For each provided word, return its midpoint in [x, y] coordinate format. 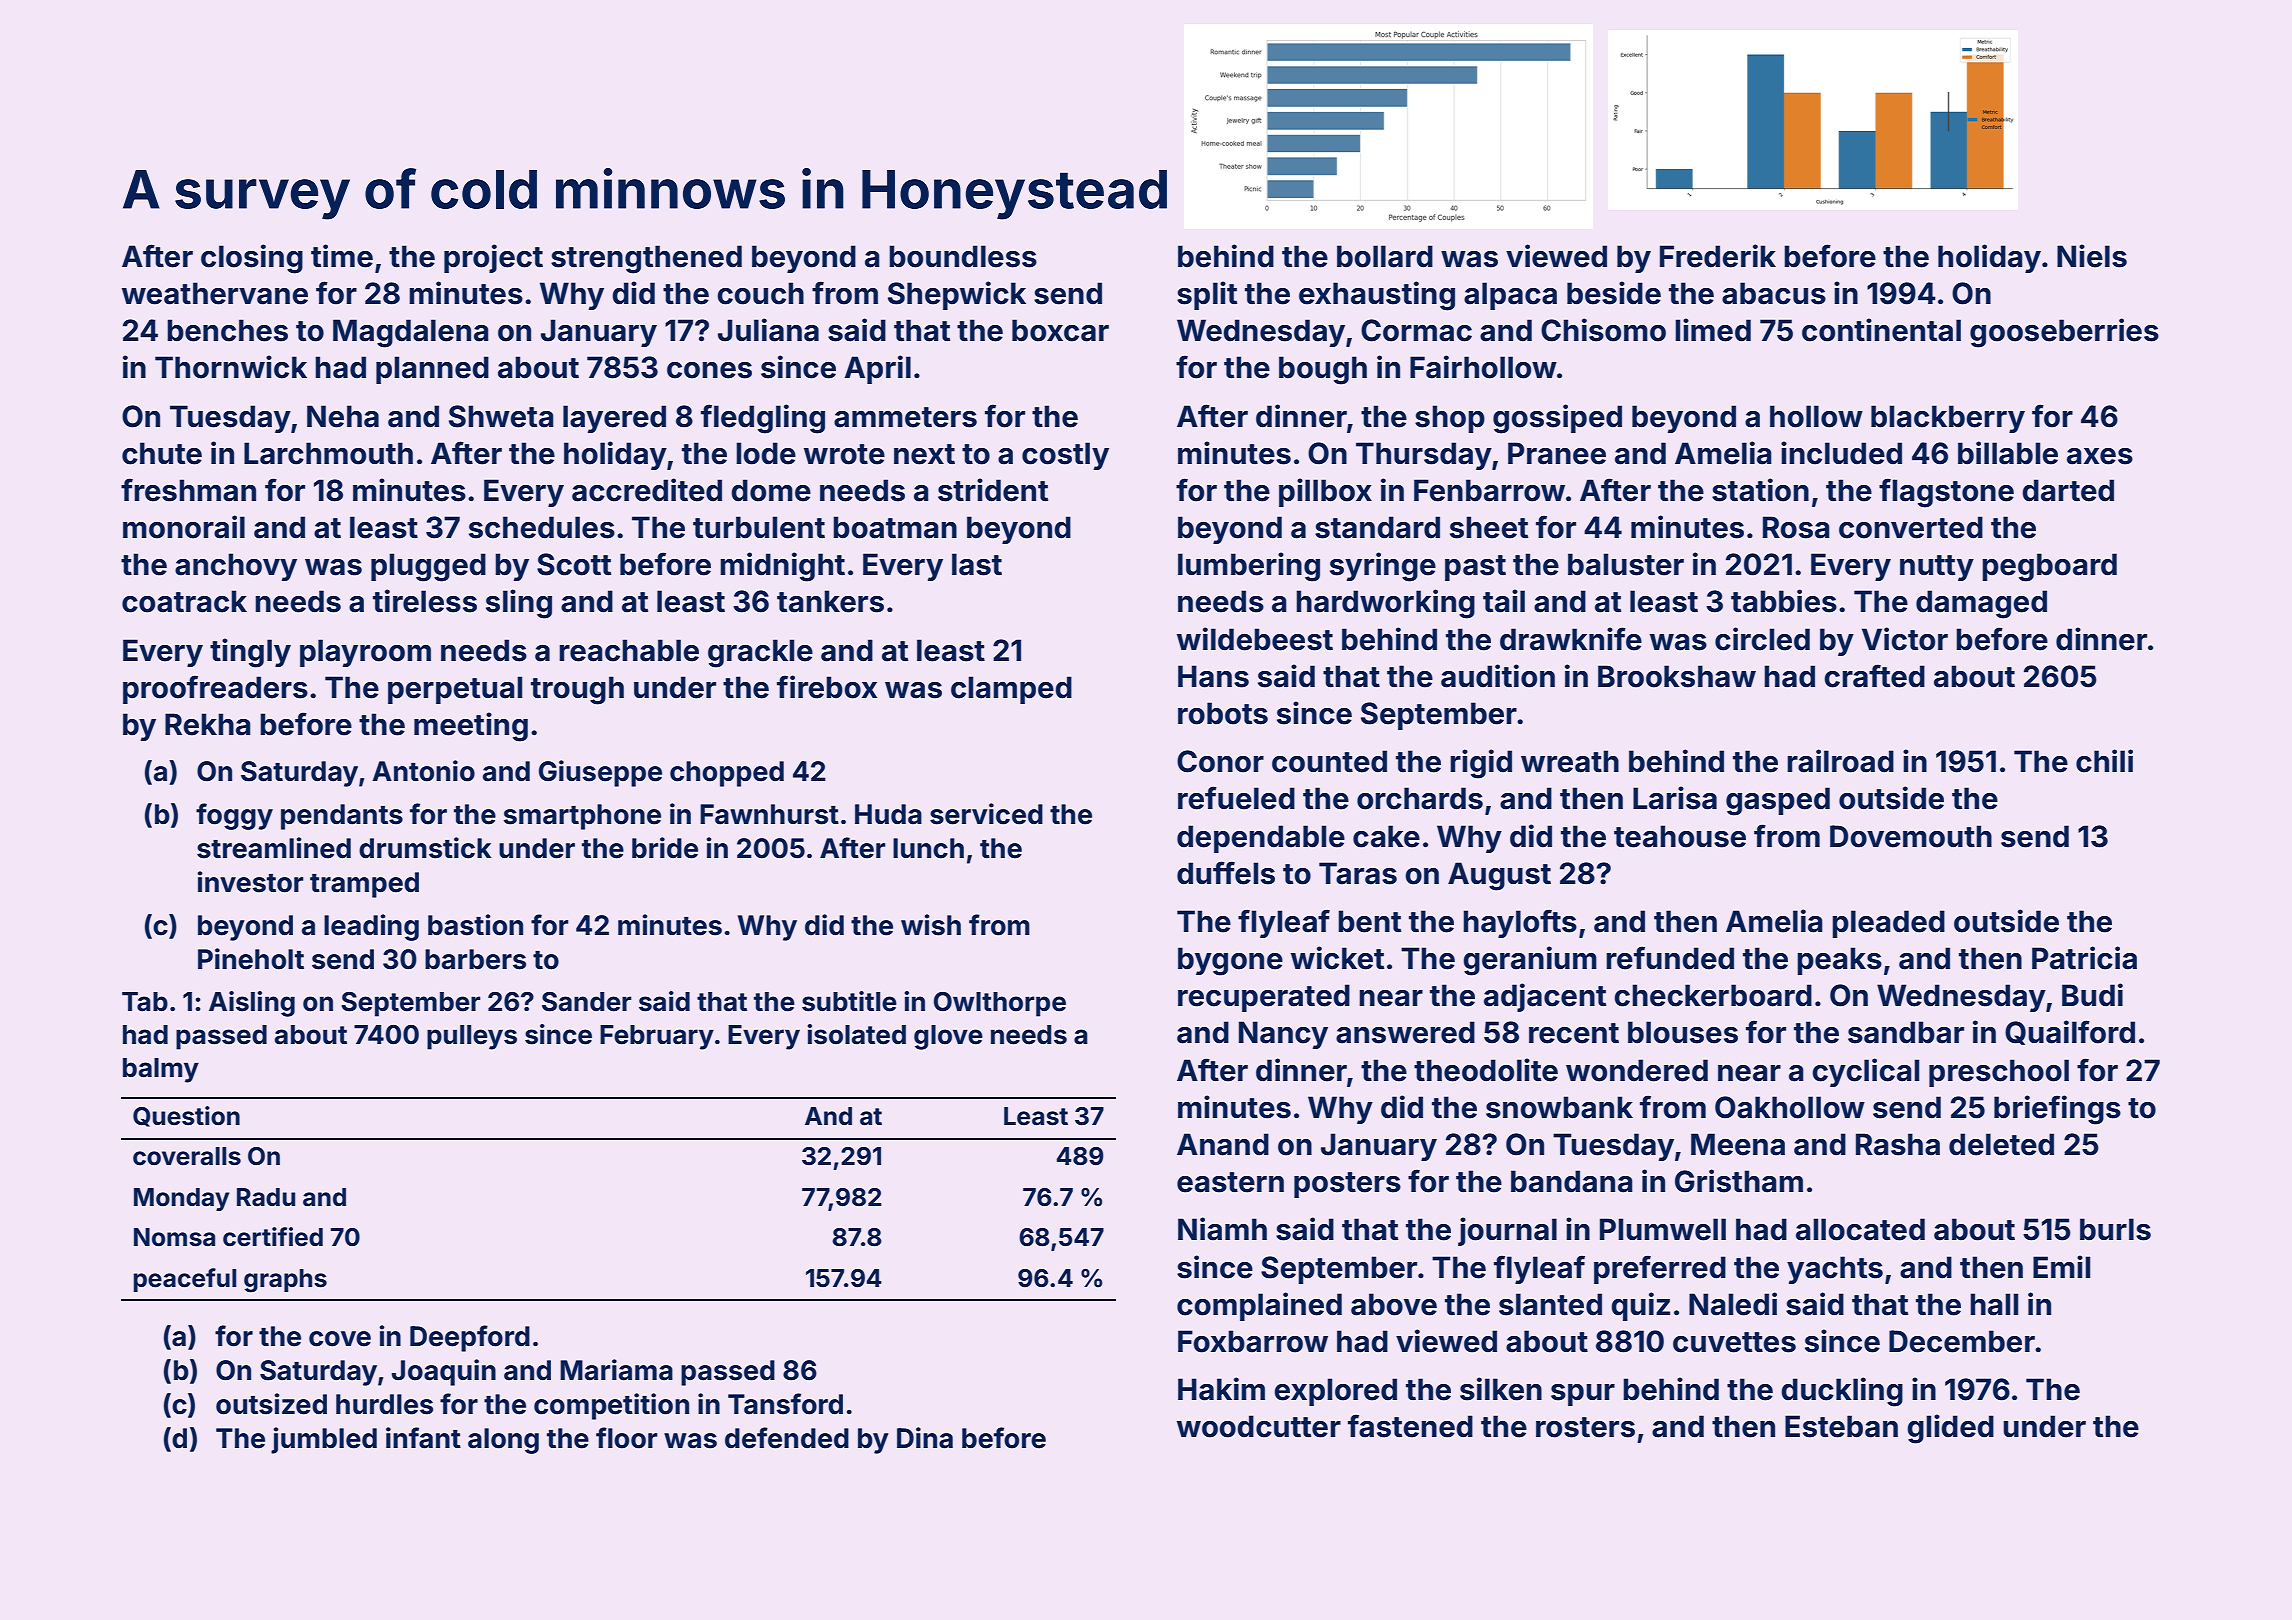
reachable [629, 650]
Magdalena [411, 333]
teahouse [1680, 836]
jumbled [324, 1440]
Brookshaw [1677, 676]
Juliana [768, 330]
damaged [1981, 604]
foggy [234, 816]
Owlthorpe [1000, 1004]
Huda [888, 814]
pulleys [472, 1037]
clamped [1011, 690]
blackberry [1948, 419]
